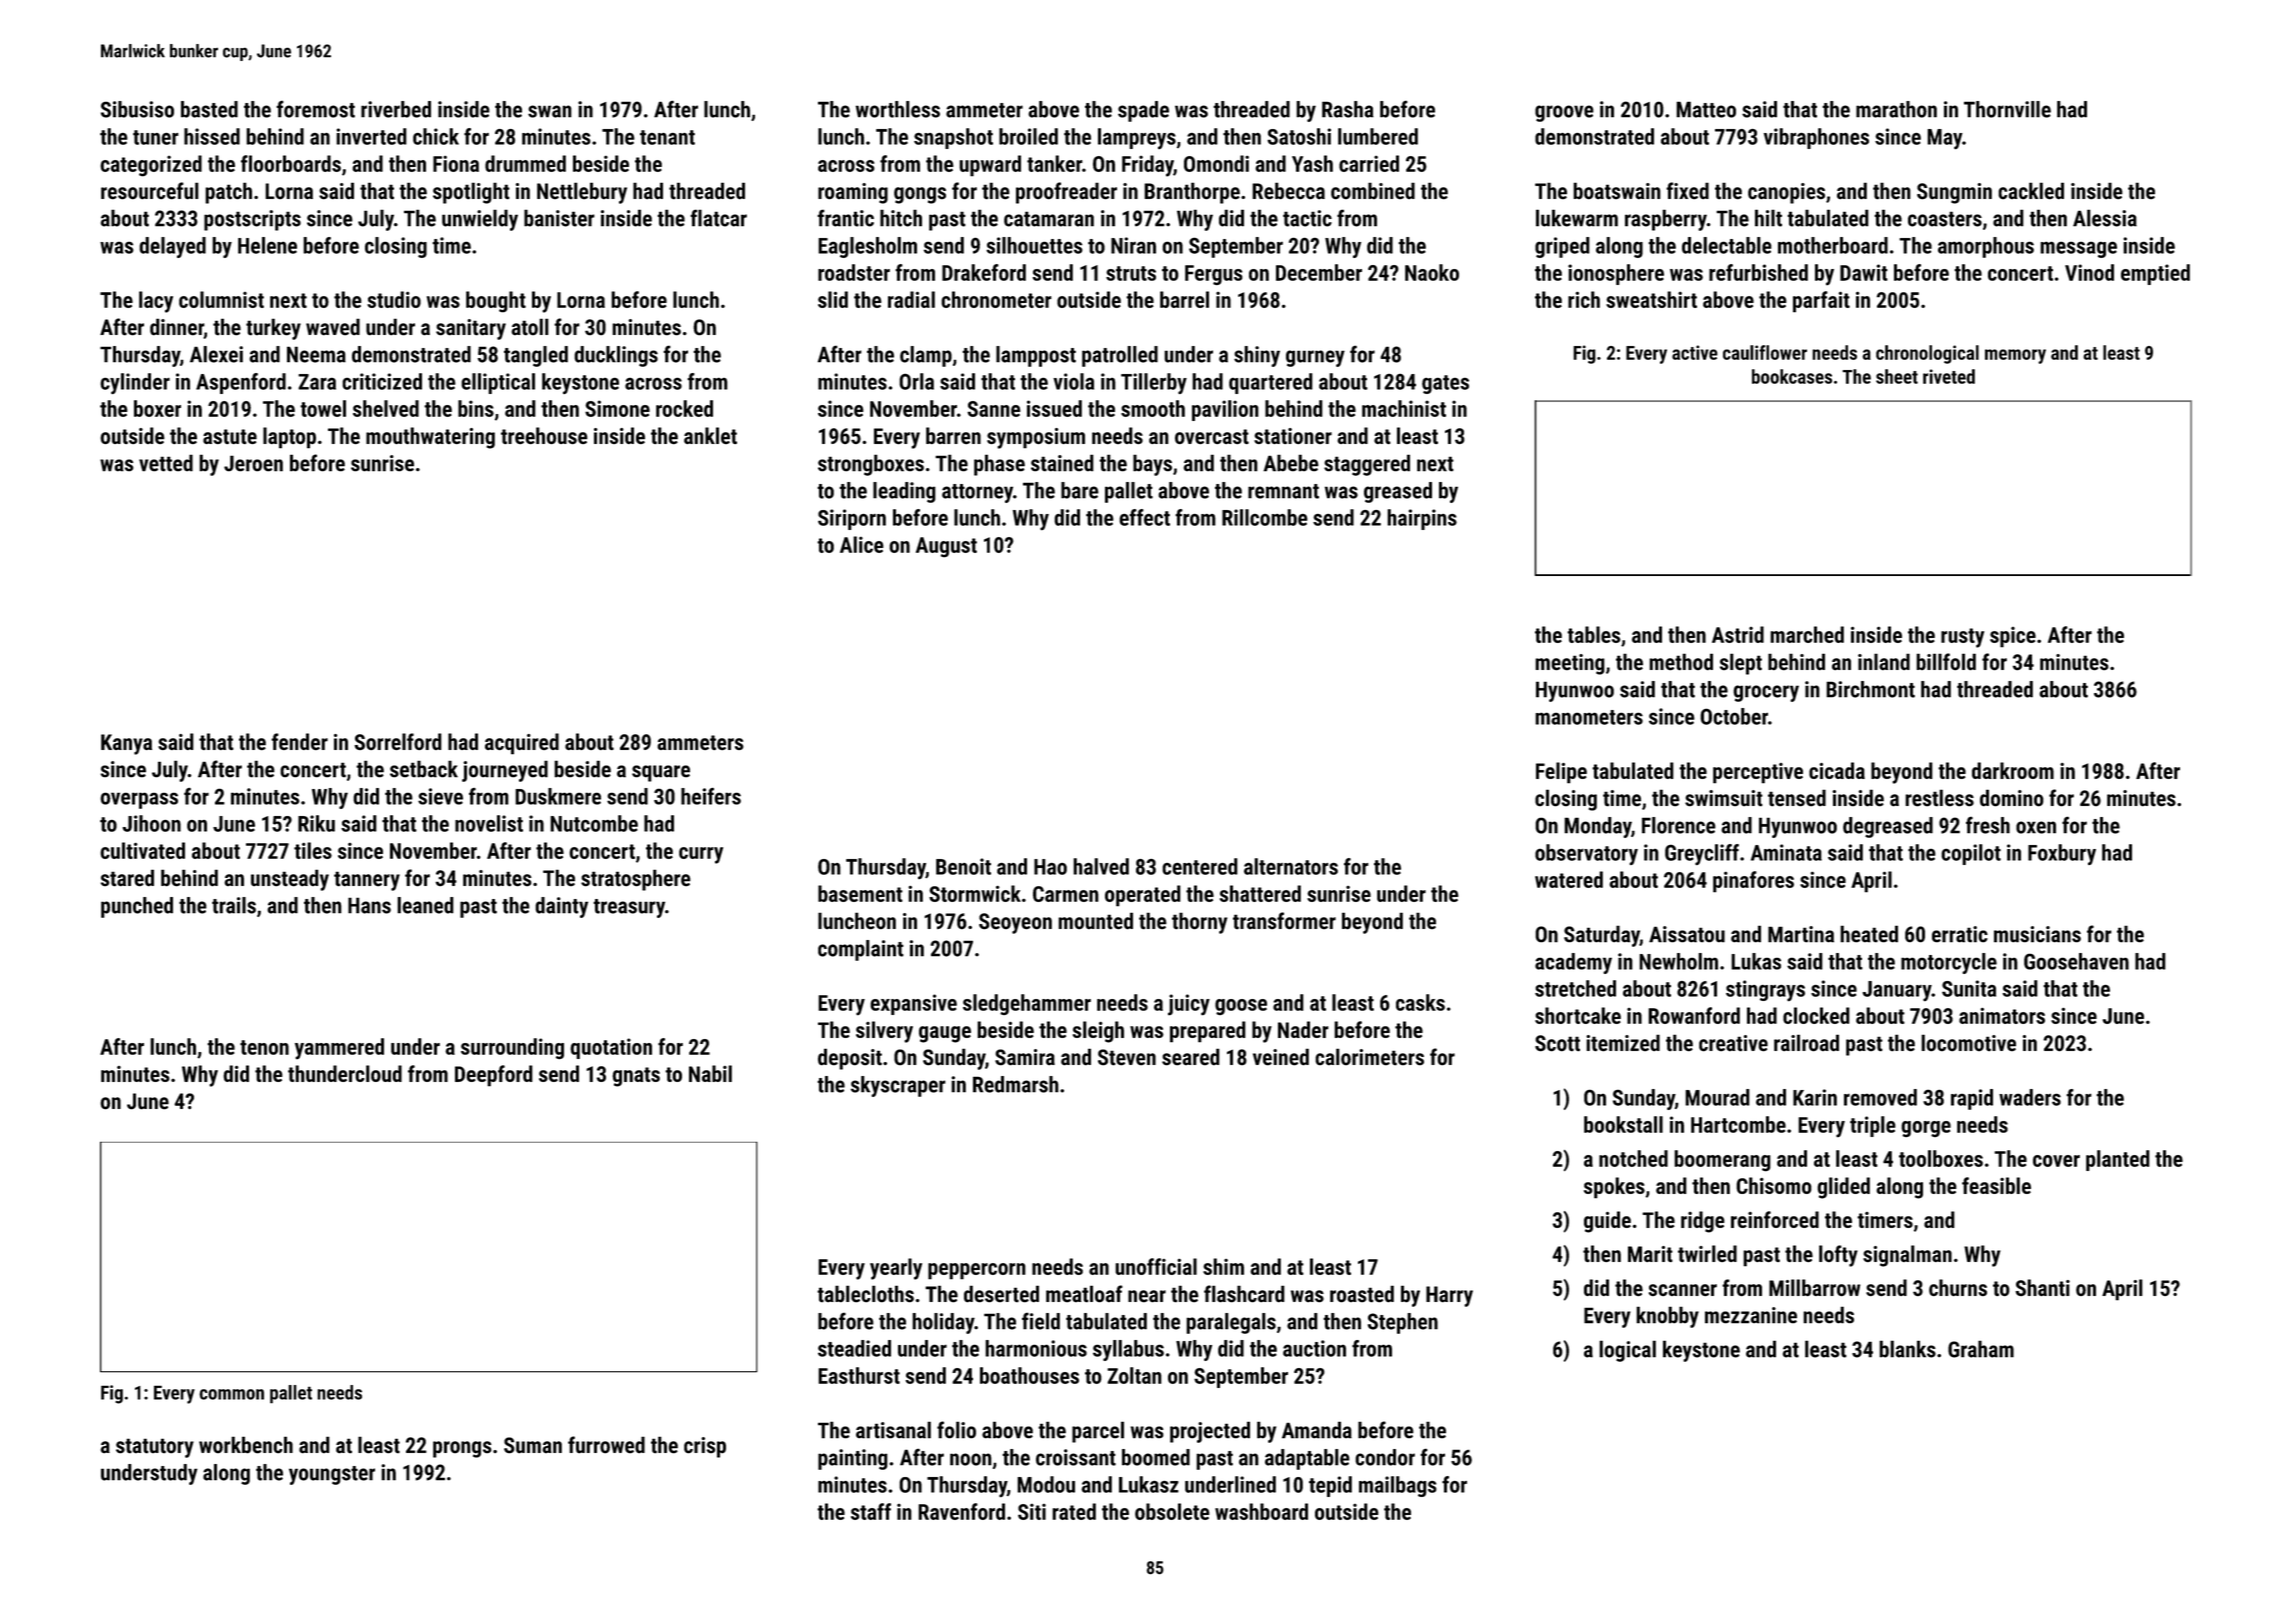  I want to click on Graham, so click(1981, 1349).
